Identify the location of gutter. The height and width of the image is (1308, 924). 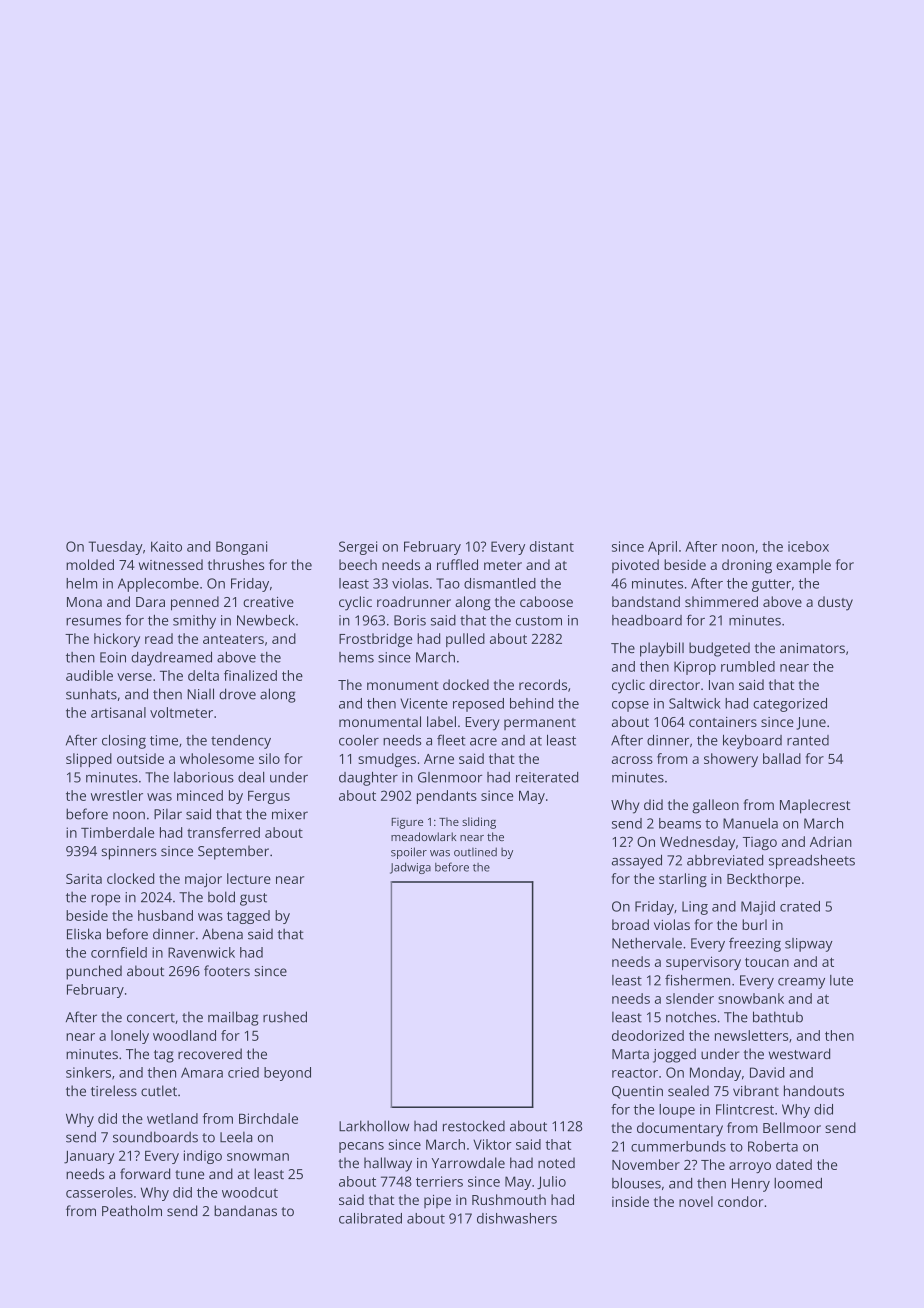
(771, 585).
